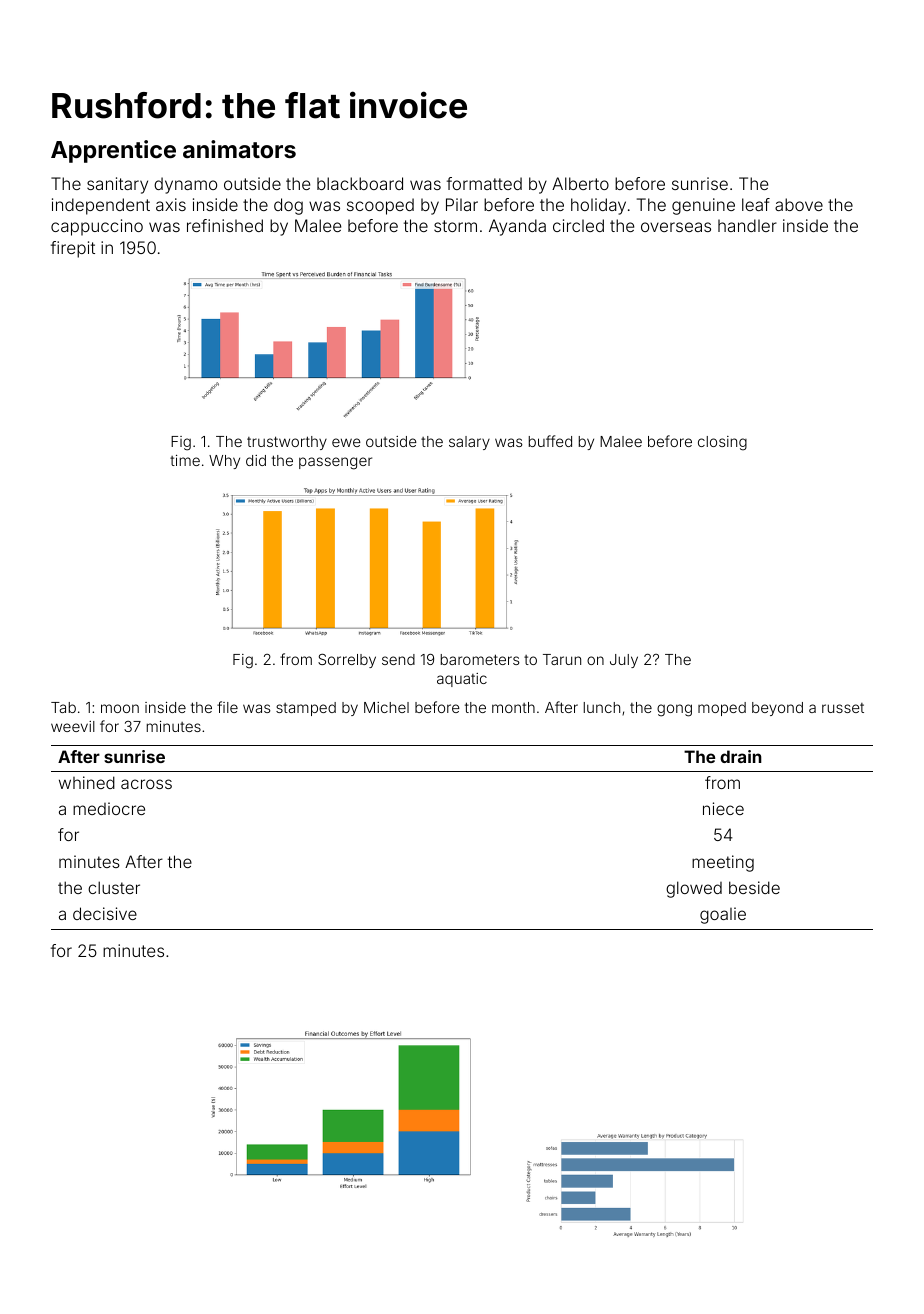  I want to click on meeting, so click(723, 863).
